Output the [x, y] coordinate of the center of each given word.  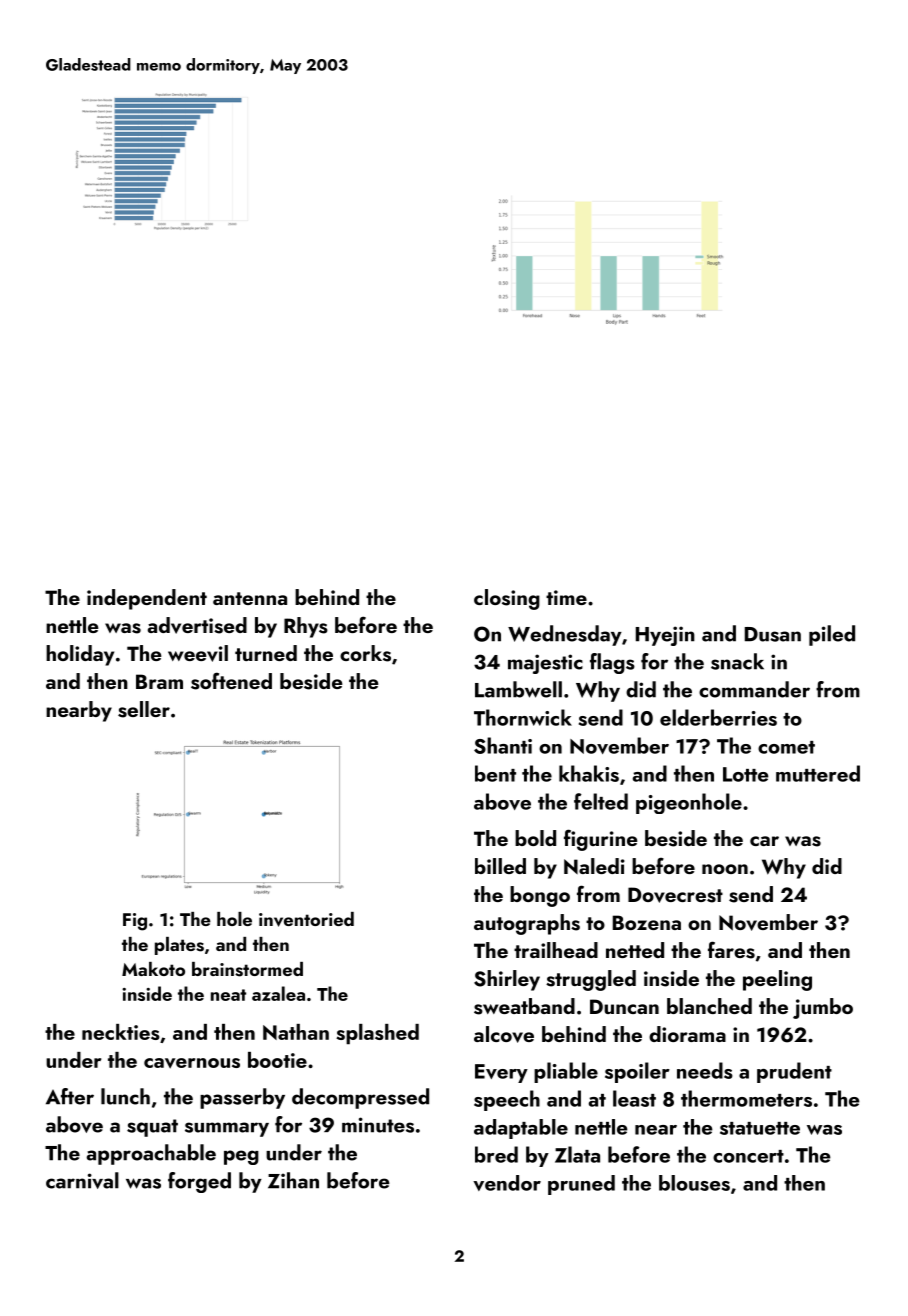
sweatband [524, 1006]
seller [144, 709]
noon [725, 869]
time [566, 597]
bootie [277, 1060]
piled [832, 635]
